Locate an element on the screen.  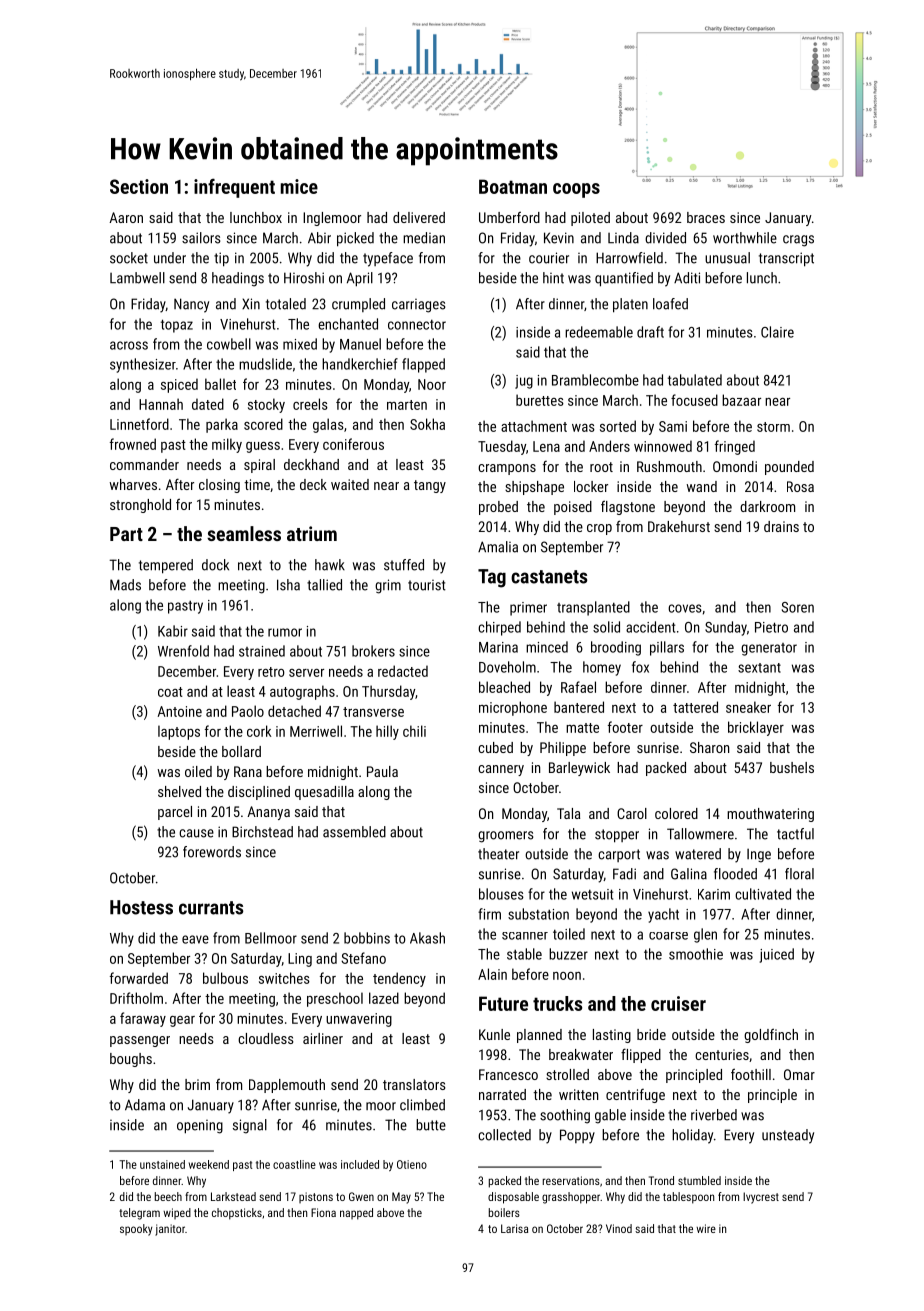
Stefano is located at coordinates (363, 958).
